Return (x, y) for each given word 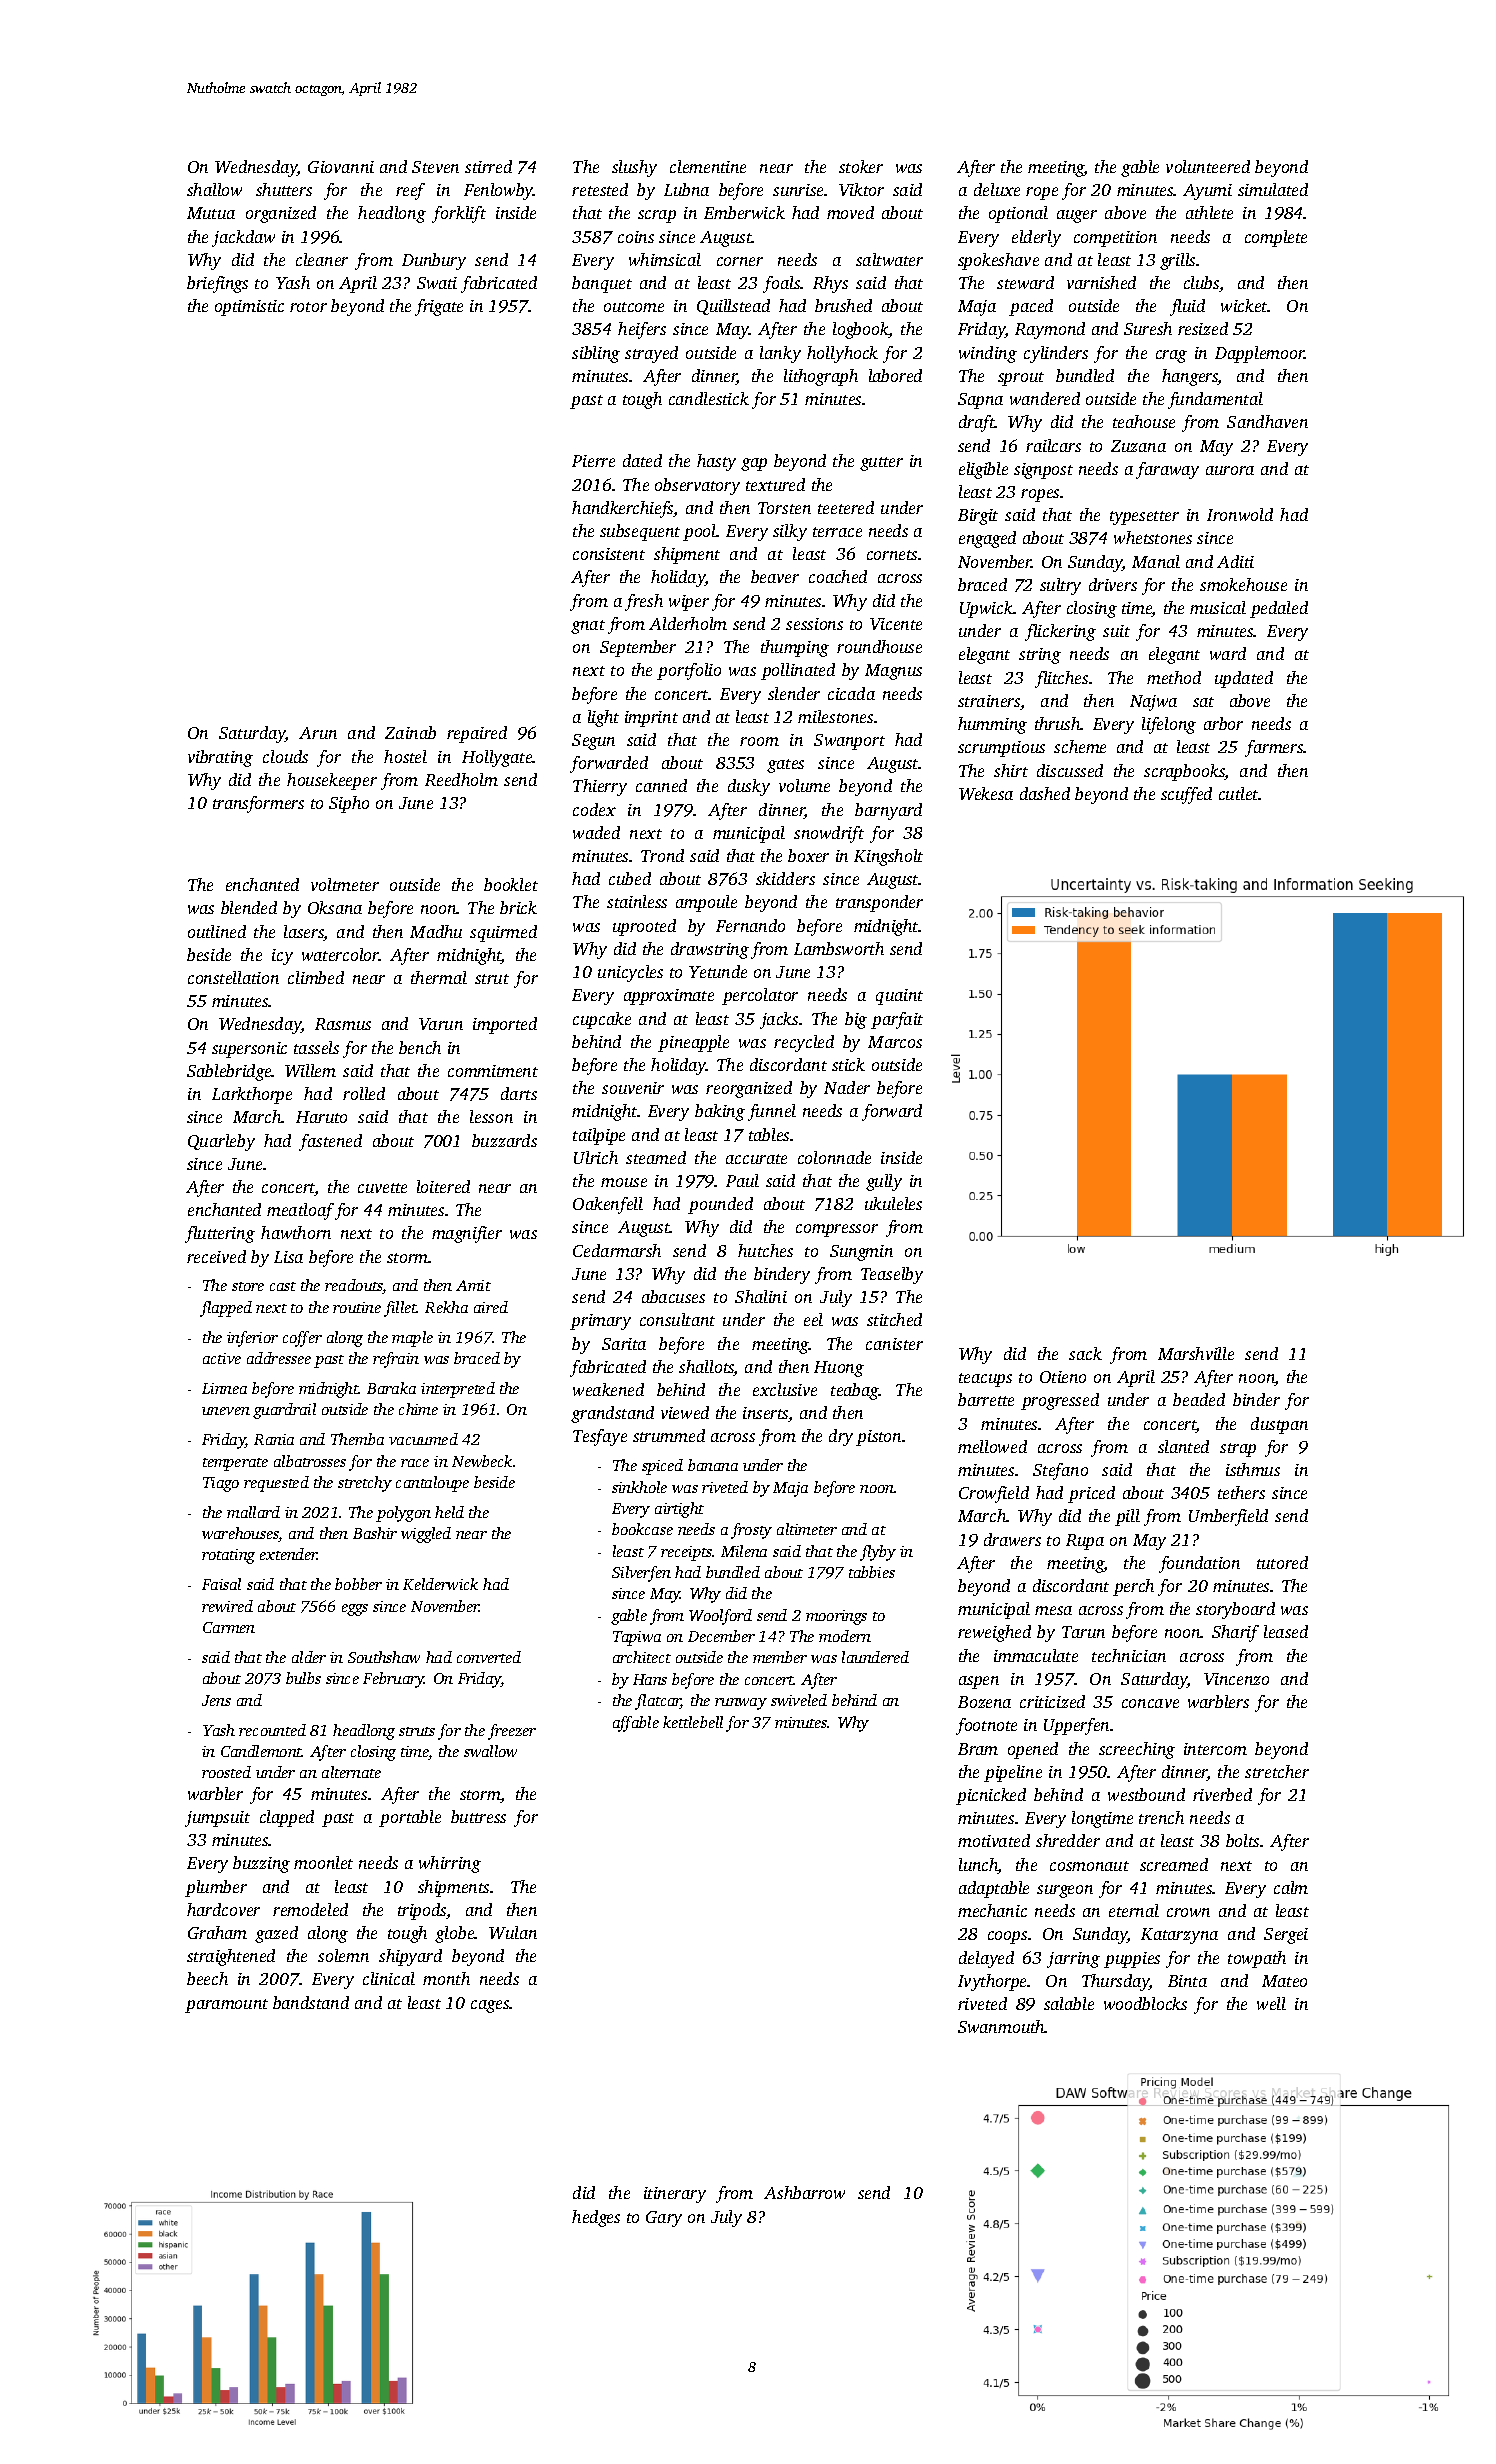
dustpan (1279, 1425)
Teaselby (892, 1275)
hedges (596, 2218)
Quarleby (221, 1142)
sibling (596, 354)
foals (782, 284)
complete (1276, 238)
